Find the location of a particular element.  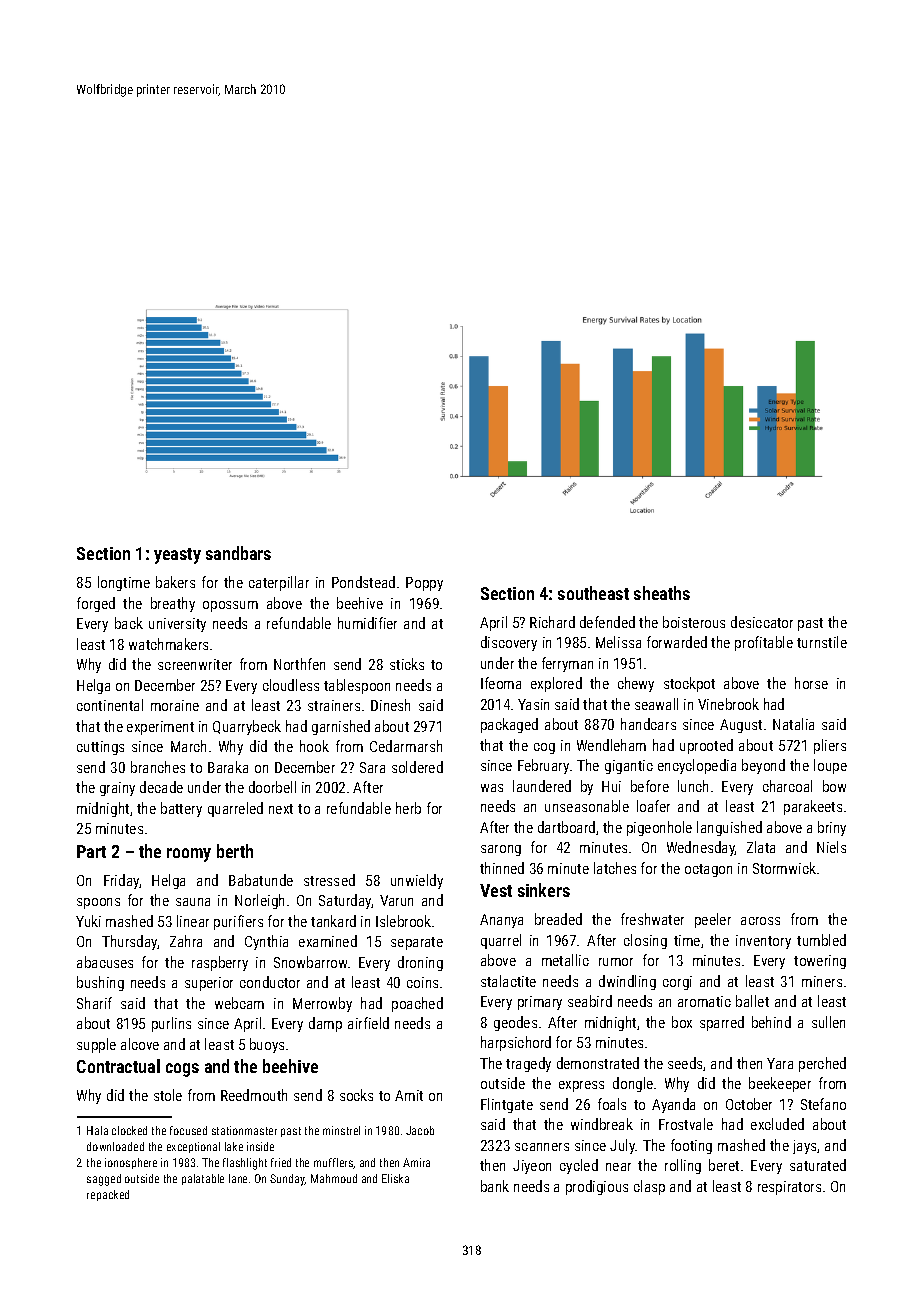

Islebrook is located at coordinates (403, 921).
